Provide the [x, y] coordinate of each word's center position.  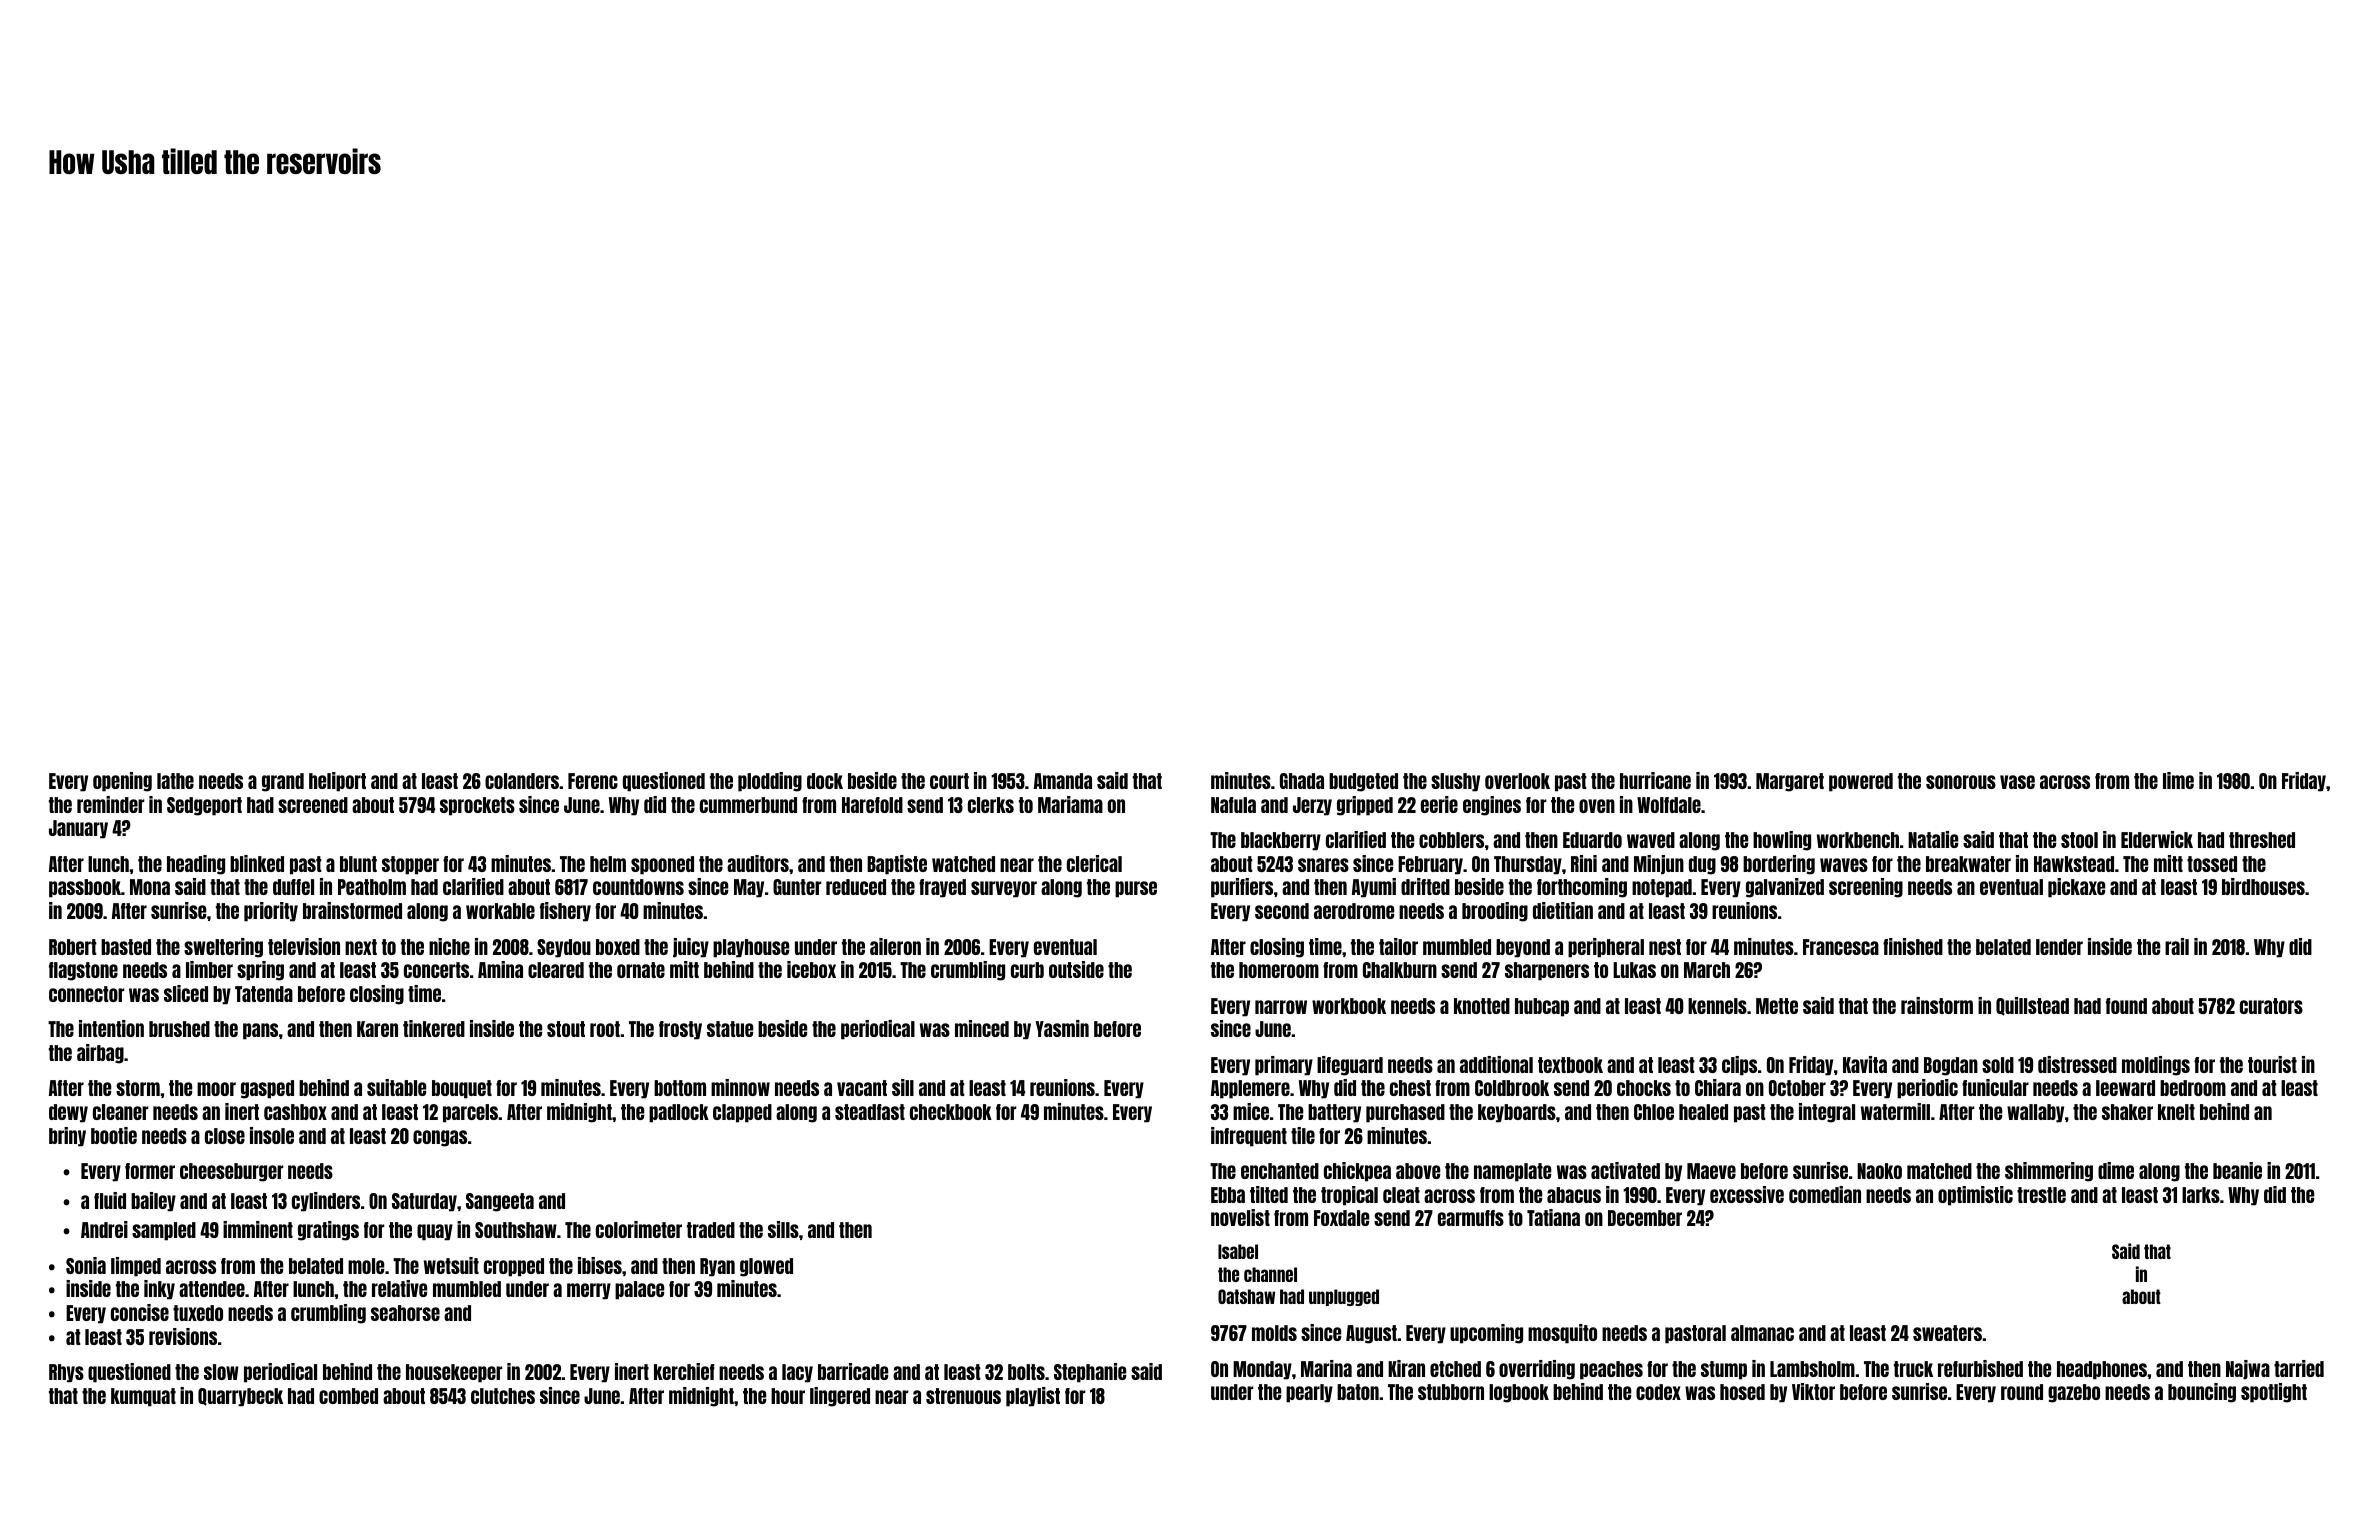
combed [348, 1396]
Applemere [1250, 1089]
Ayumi [1374, 888]
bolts [1026, 1372]
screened [313, 805]
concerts [436, 970]
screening [1866, 888]
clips [1739, 1066]
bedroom [2193, 1088]
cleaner [121, 1112]
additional [1496, 1064]
